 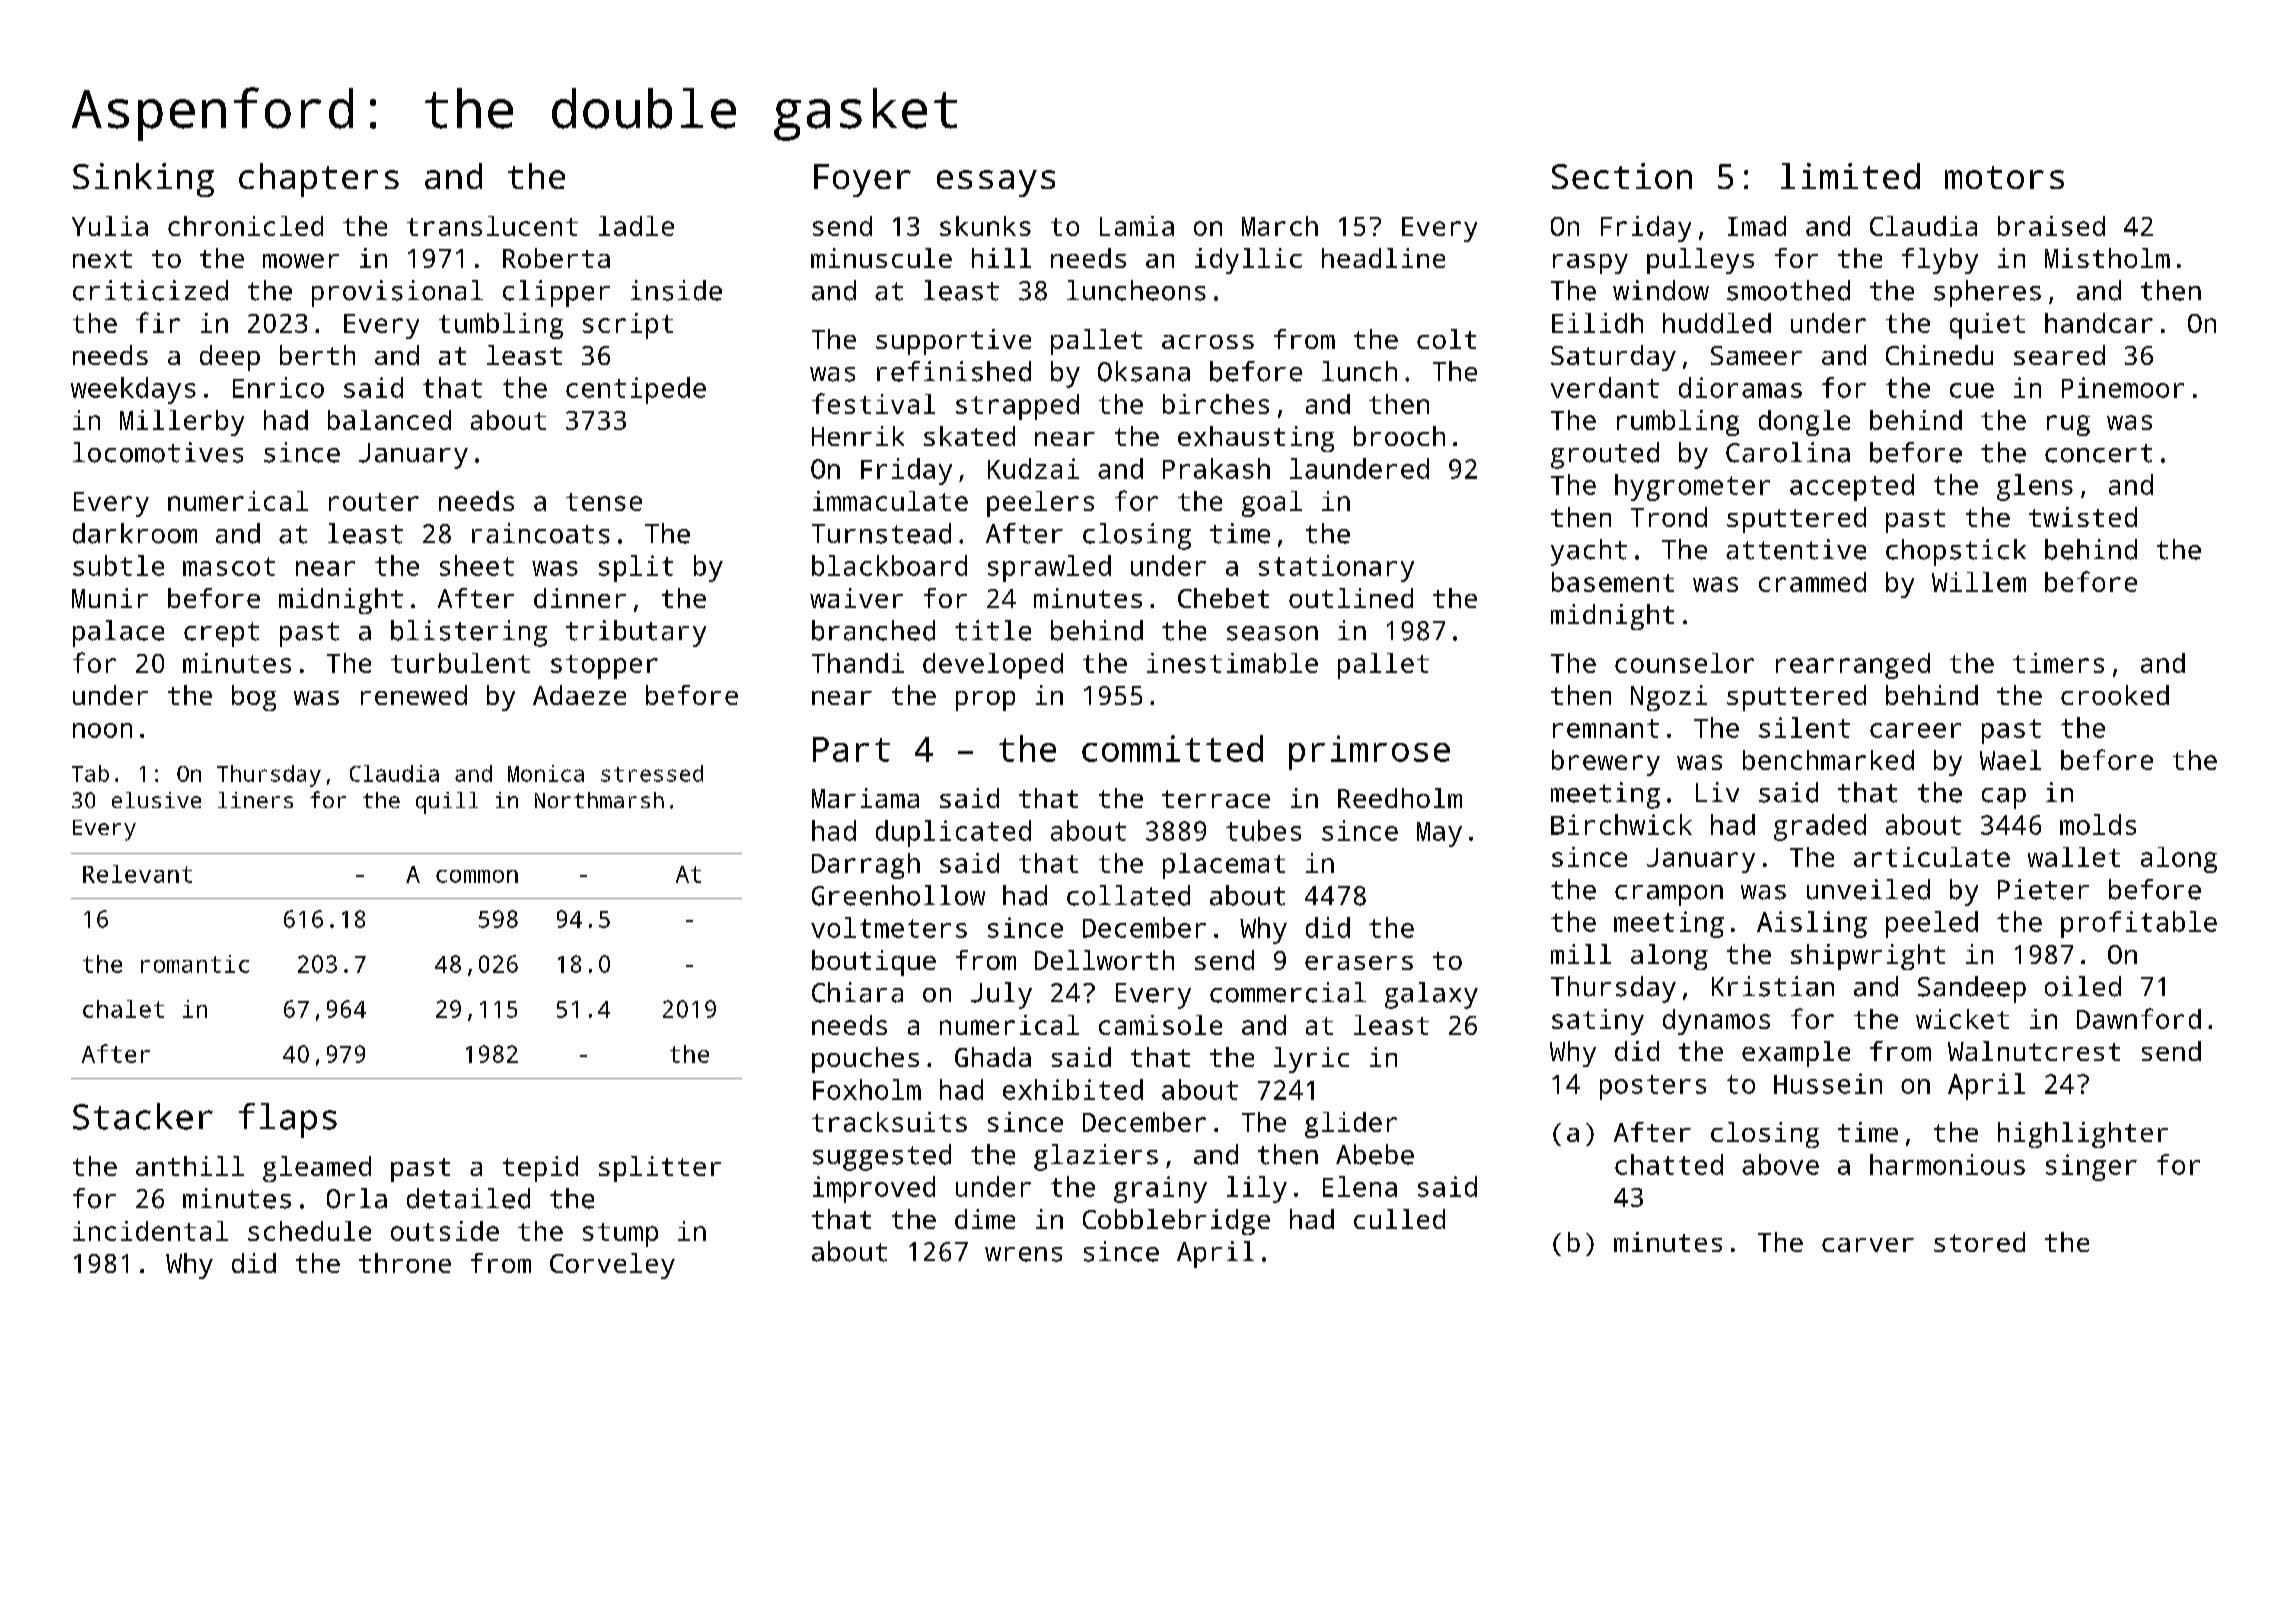 What do you see at coordinates (556, 258) in the page?
I see `Roberta` at bounding box center [556, 258].
